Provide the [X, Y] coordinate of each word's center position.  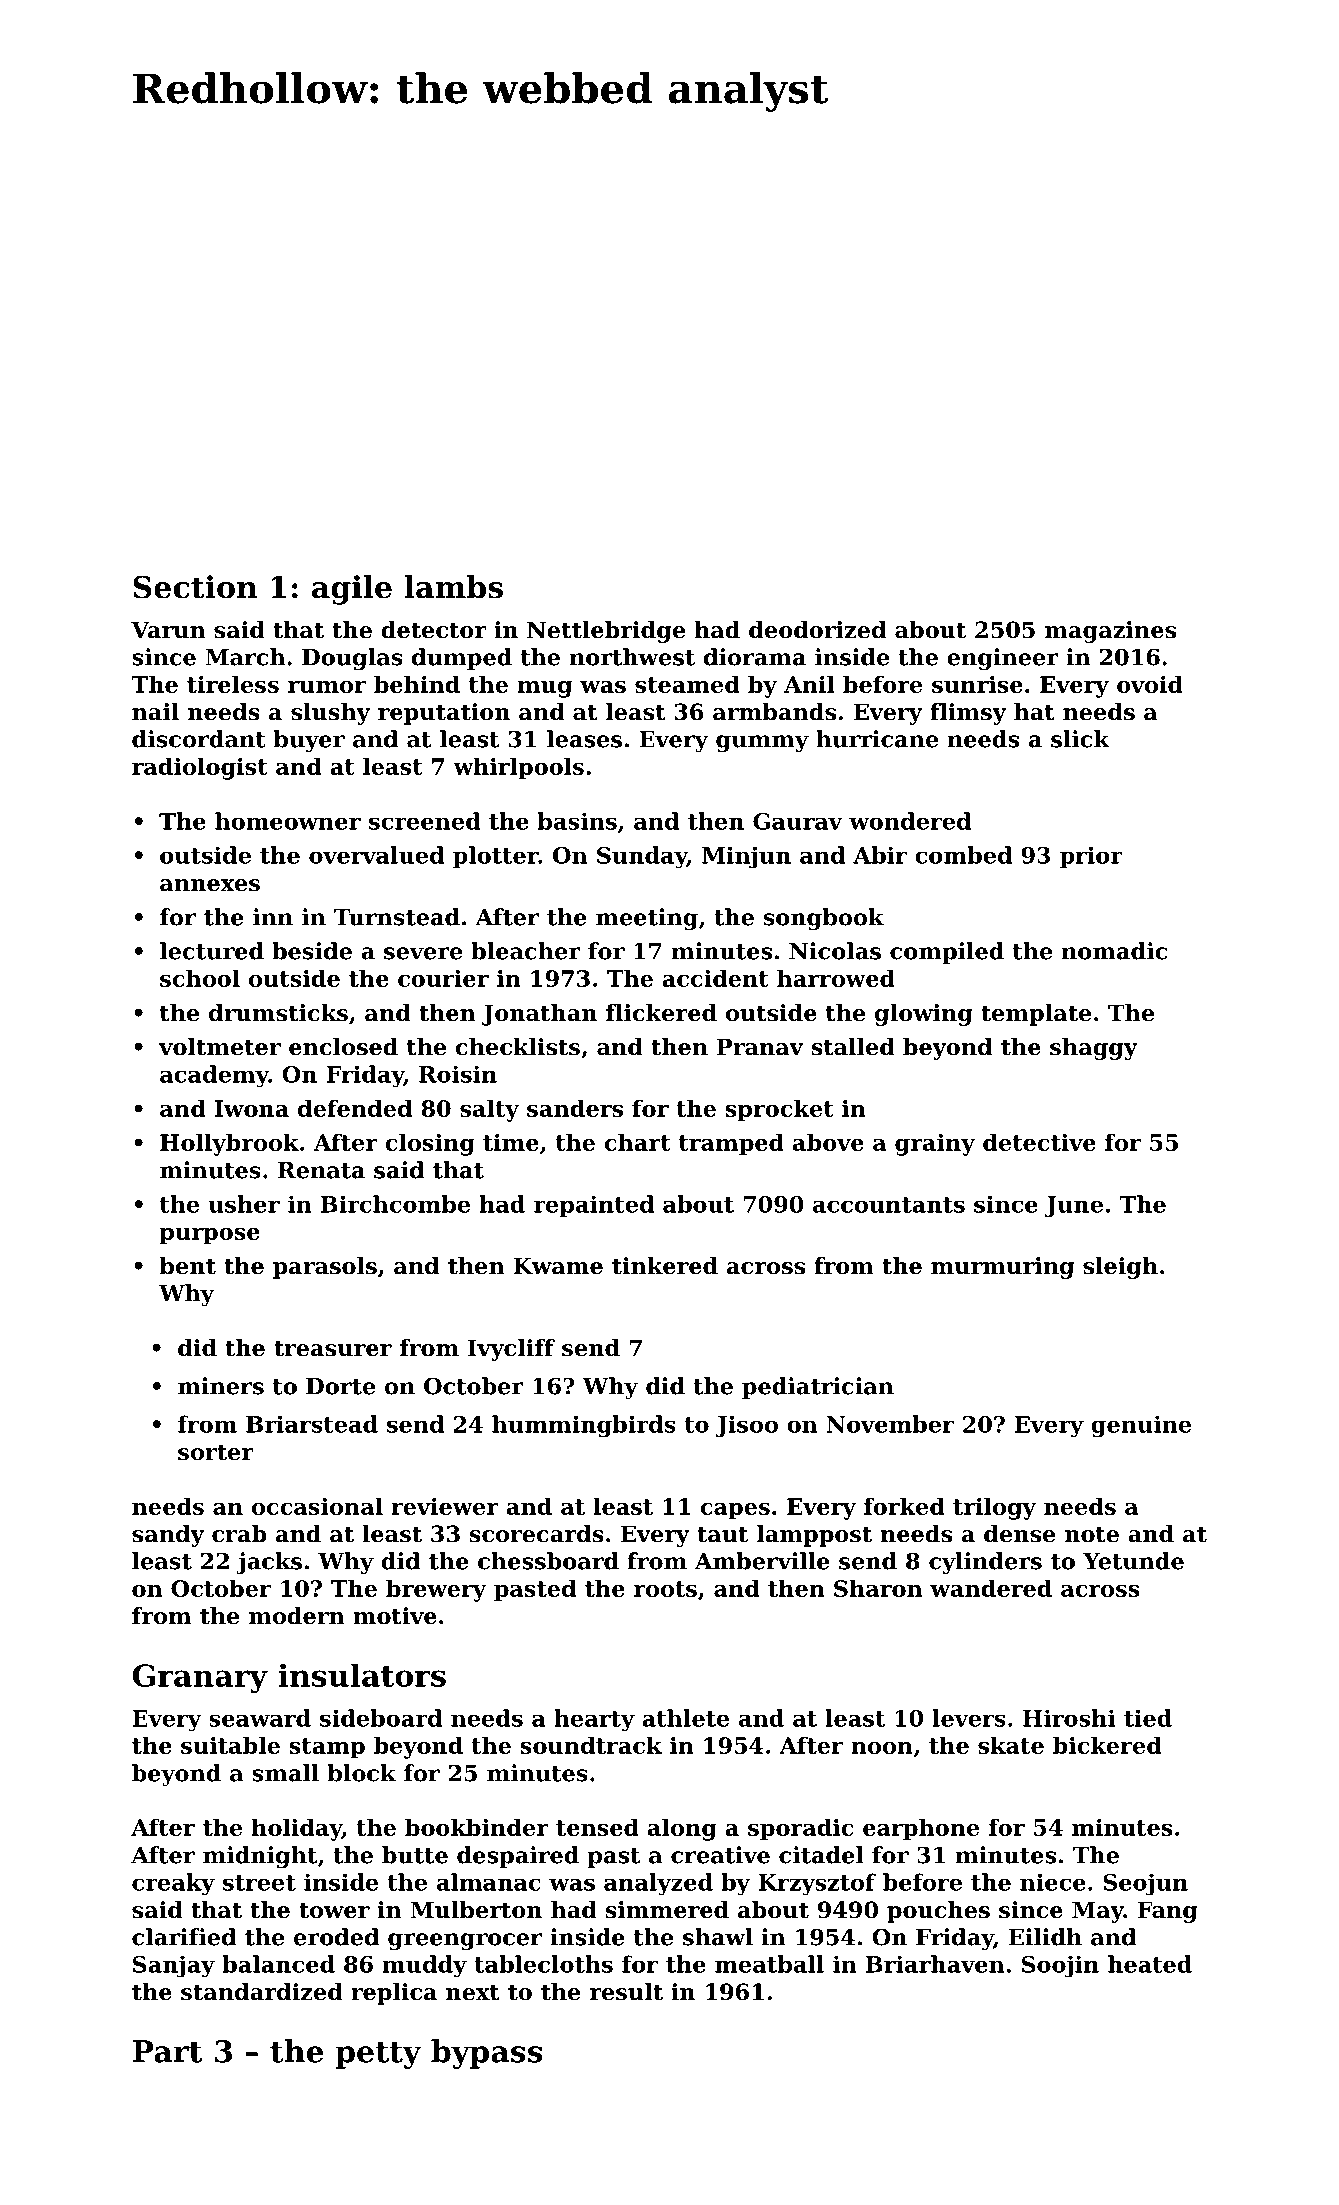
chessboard [548, 1561]
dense [1019, 1534]
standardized [262, 1992]
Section [195, 587]
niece [1053, 1882]
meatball [769, 1964]
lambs [453, 587]
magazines [1110, 632]
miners [221, 1386]
